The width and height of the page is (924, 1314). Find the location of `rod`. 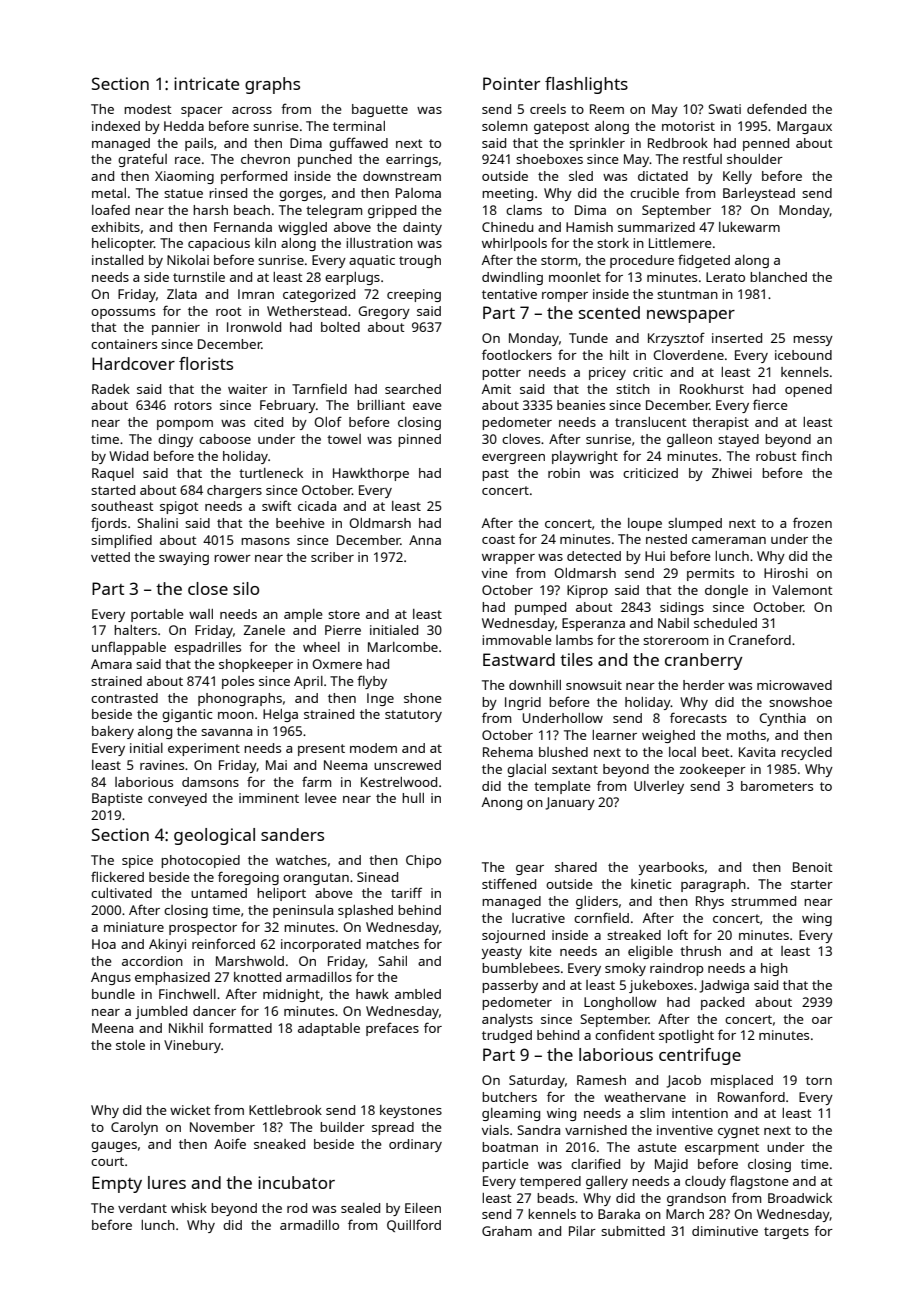

rod is located at coordinates (297, 1208).
